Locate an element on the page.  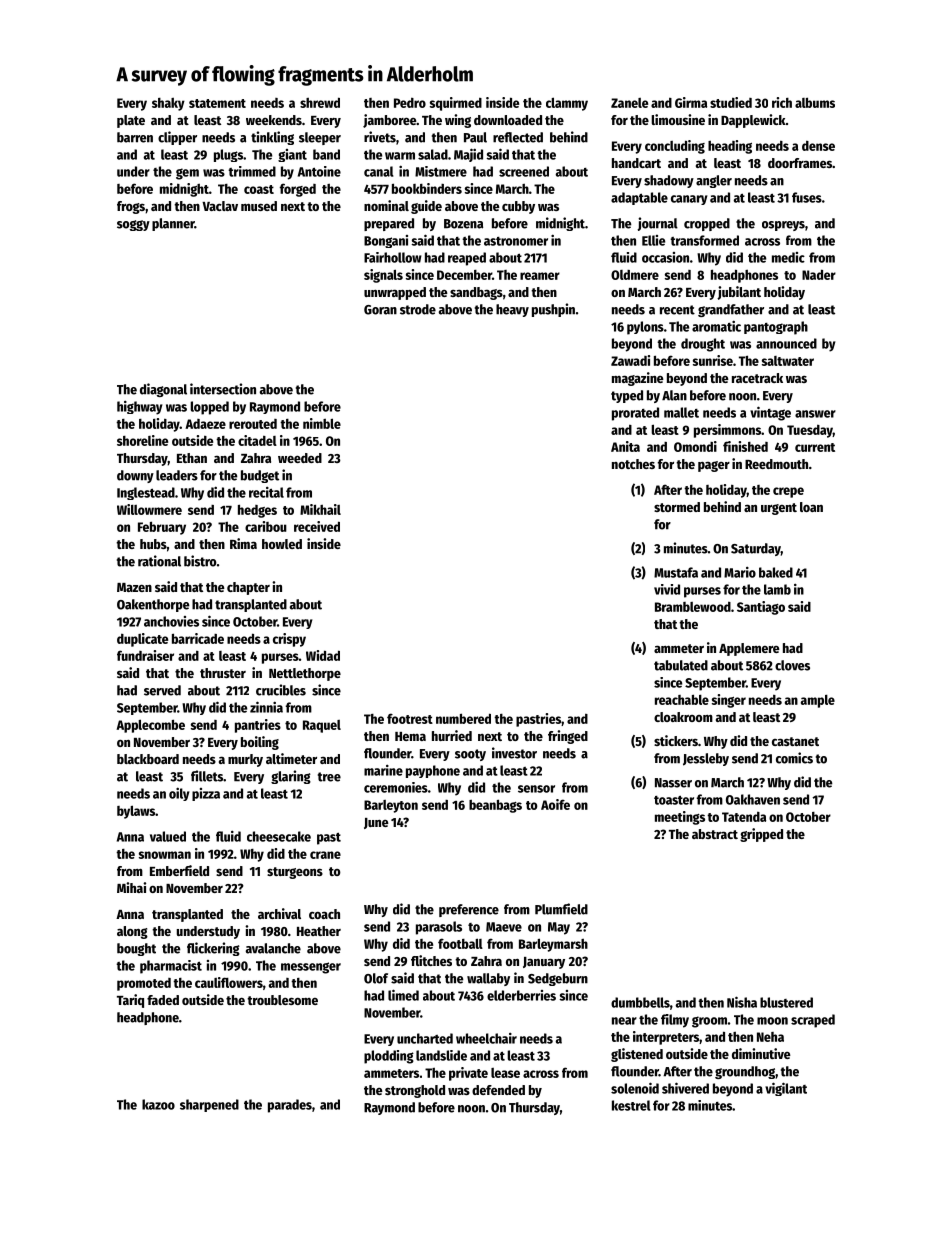
lamb is located at coordinates (777, 589).
